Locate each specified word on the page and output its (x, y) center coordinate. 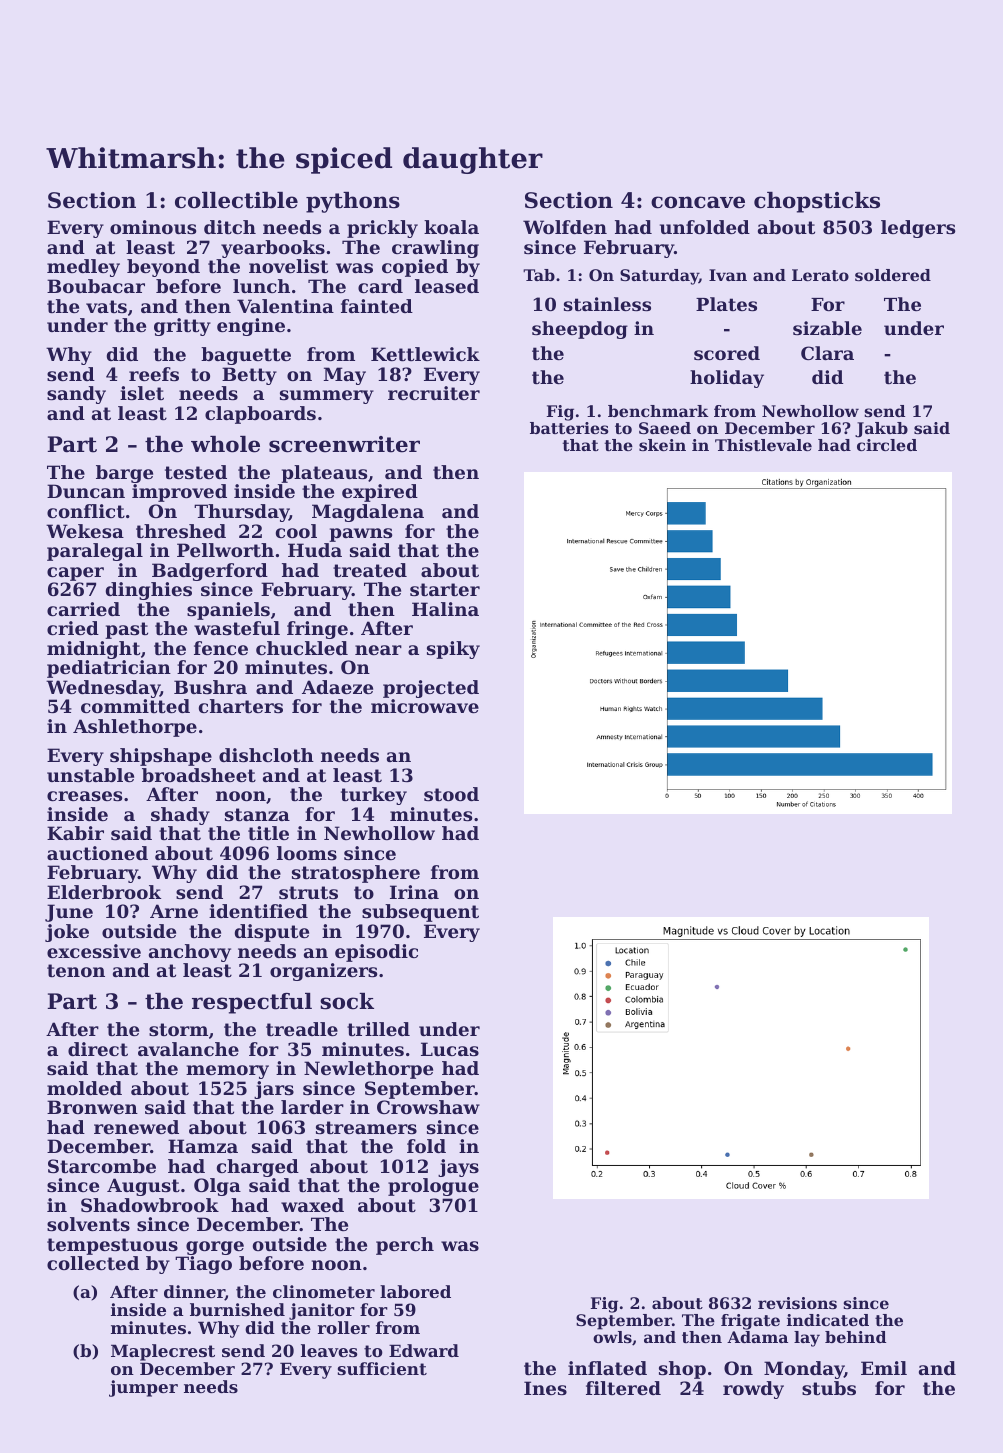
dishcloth (266, 755)
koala (451, 227)
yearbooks (273, 249)
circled (887, 445)
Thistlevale (763, 445)
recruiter (434, 393)
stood (451, 794)
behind (855, 1337)
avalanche (188, 1049)
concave (698, 202)
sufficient (382, 1368)
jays (458, 1168)
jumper (143, 1388)
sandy (76, 395)
